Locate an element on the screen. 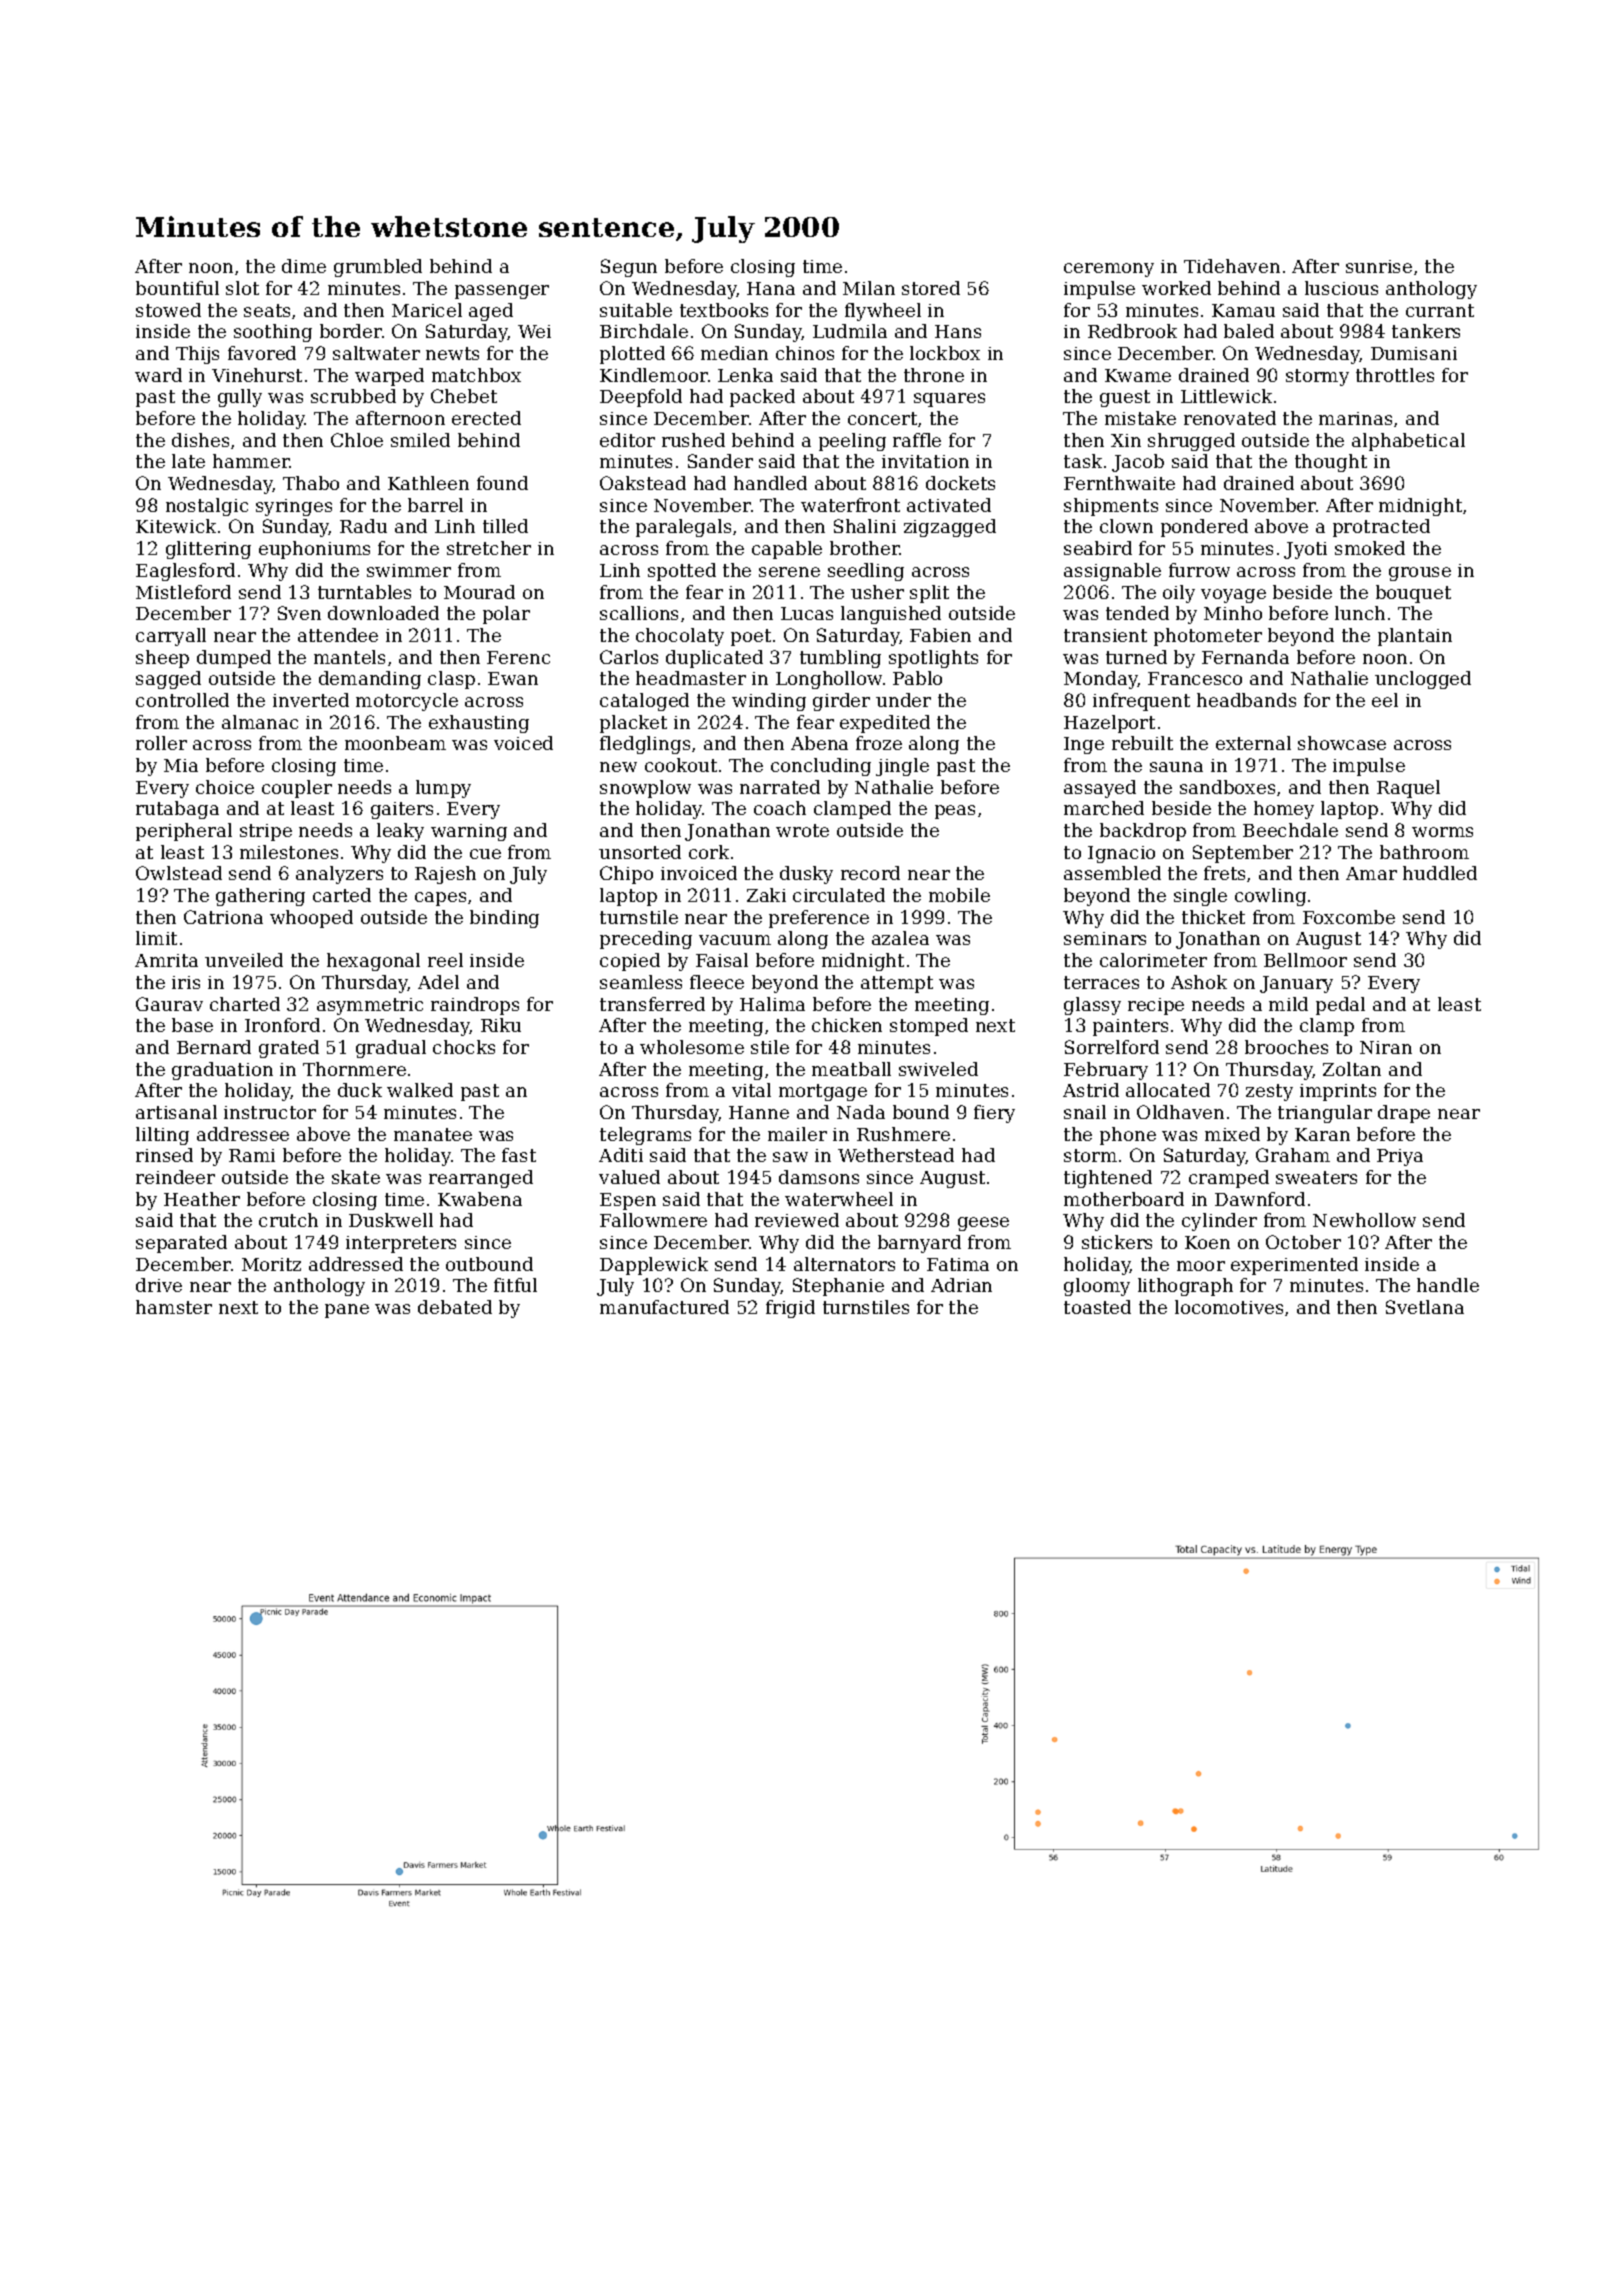  unclogged is located at coordinates (1423, 680).
